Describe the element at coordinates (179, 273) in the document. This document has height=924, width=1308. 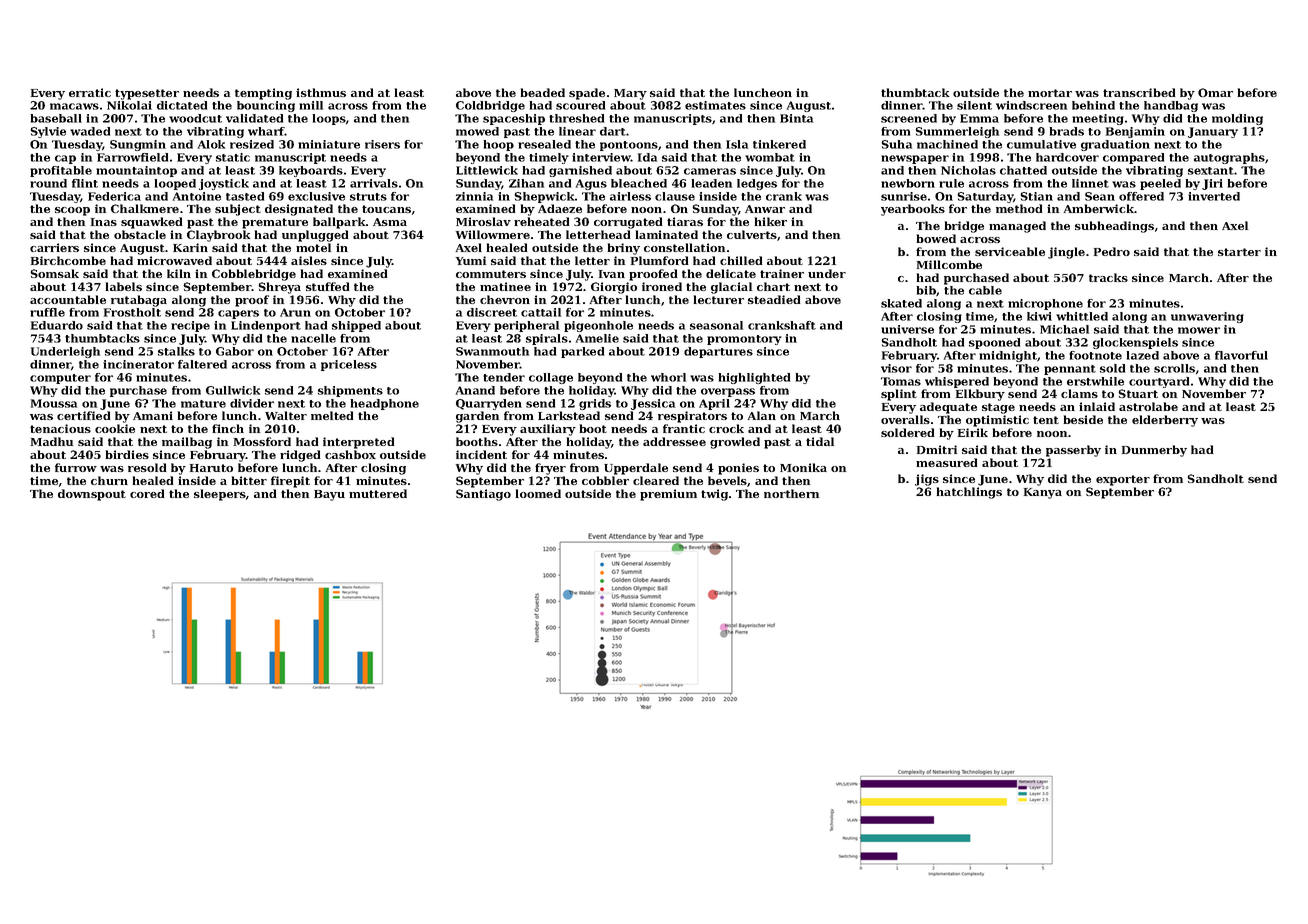
I see `kiln` at that location.
